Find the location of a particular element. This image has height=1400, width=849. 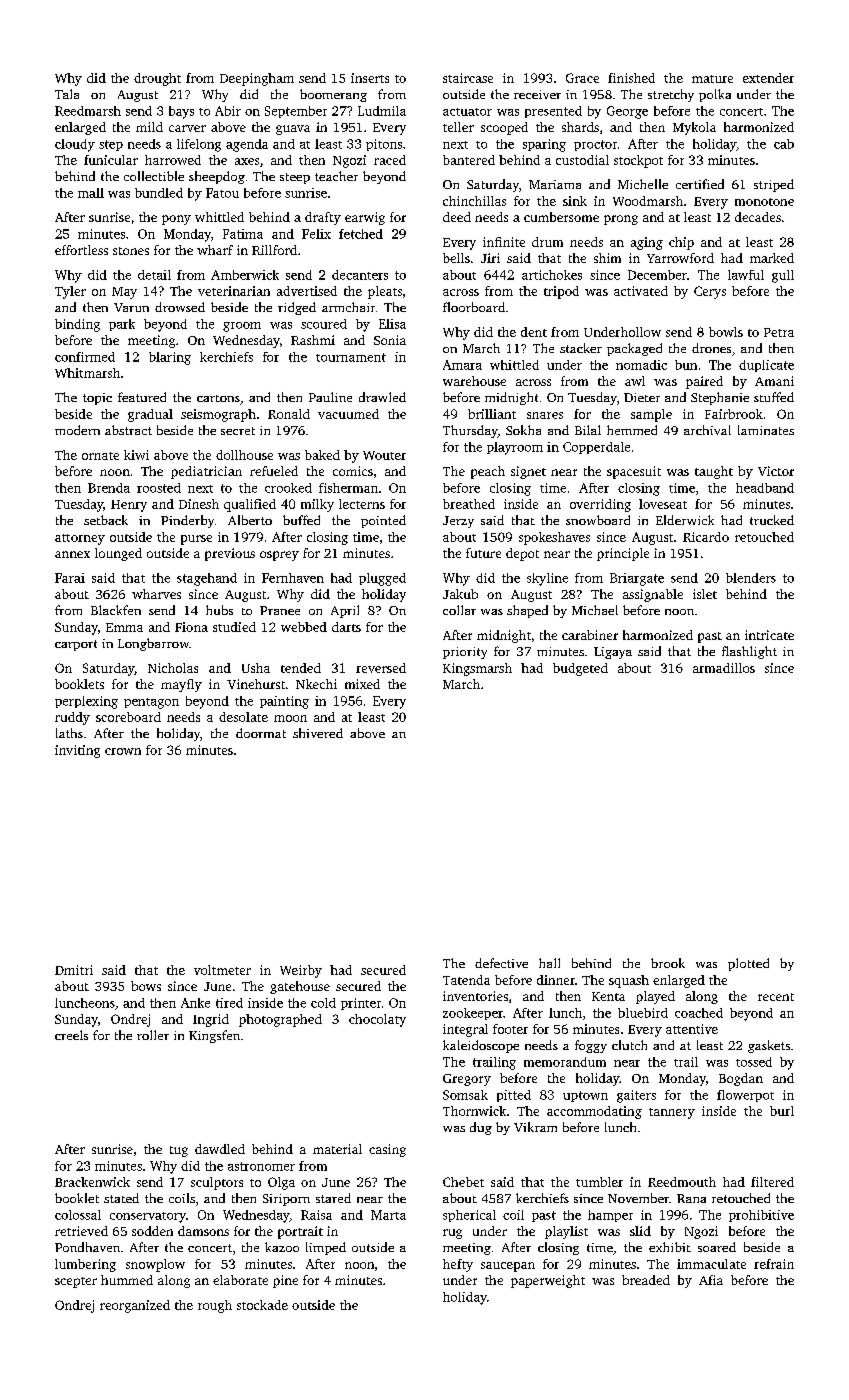

chinchillas is located at coordinates (474, 201).
